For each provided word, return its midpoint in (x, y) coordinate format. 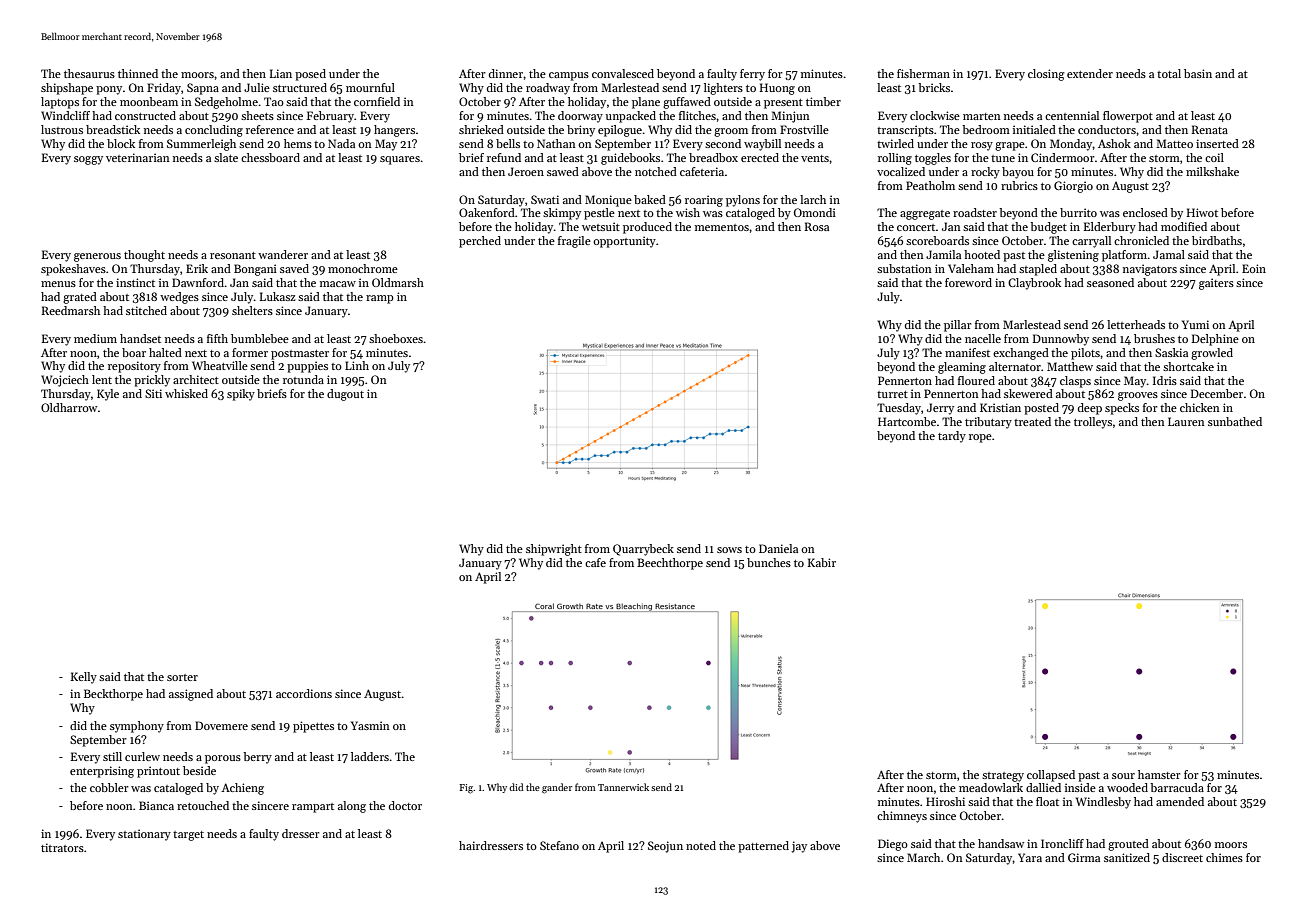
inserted (1217, 143)
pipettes (313, 727)
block (121, 143)
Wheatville (220, 365)
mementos (722, 227)
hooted (982, 254)
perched (480, 242)
